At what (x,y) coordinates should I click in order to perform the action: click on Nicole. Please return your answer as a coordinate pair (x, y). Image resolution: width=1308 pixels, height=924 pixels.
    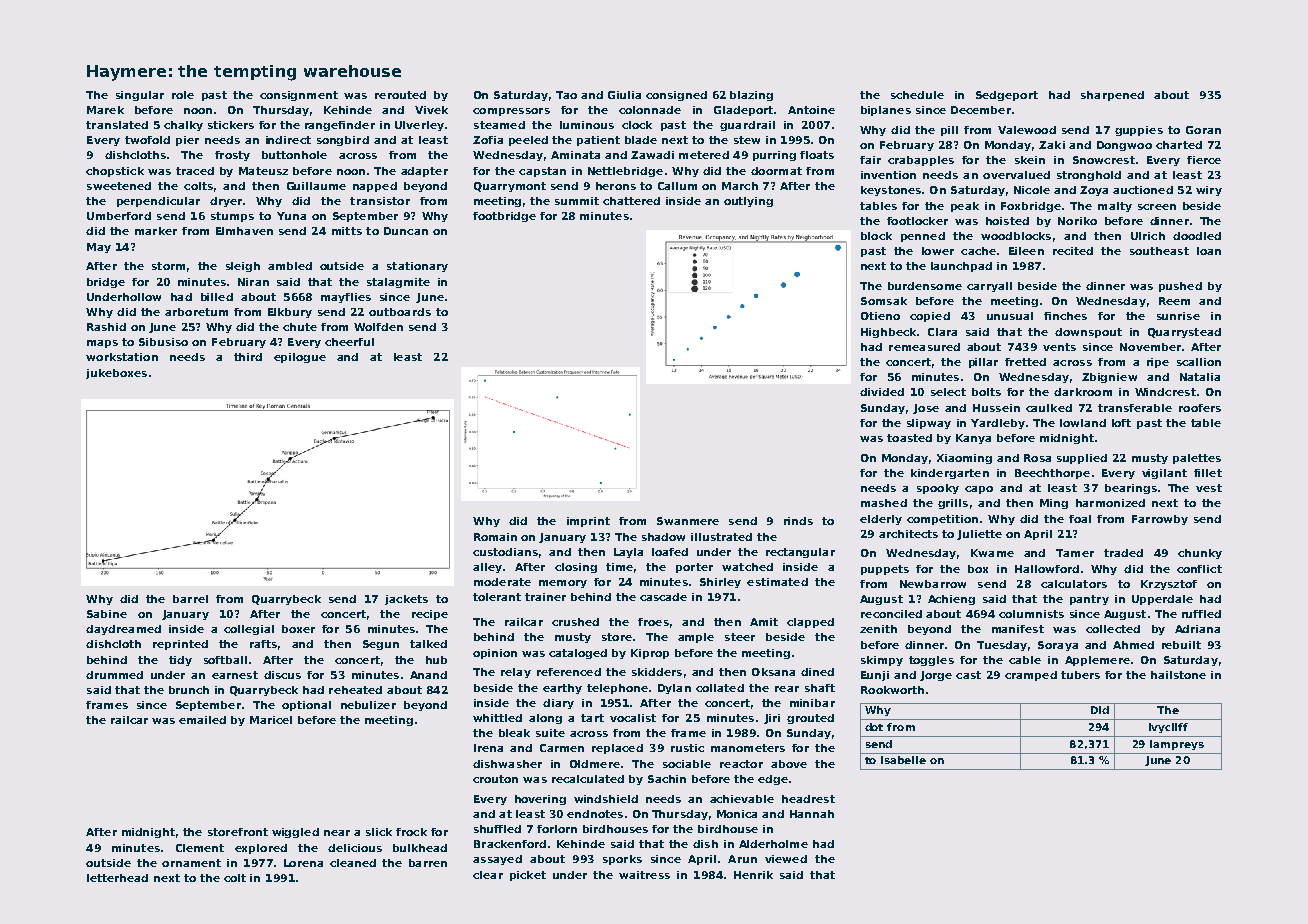
    Looking at the image, I should click on (1032, 190).
